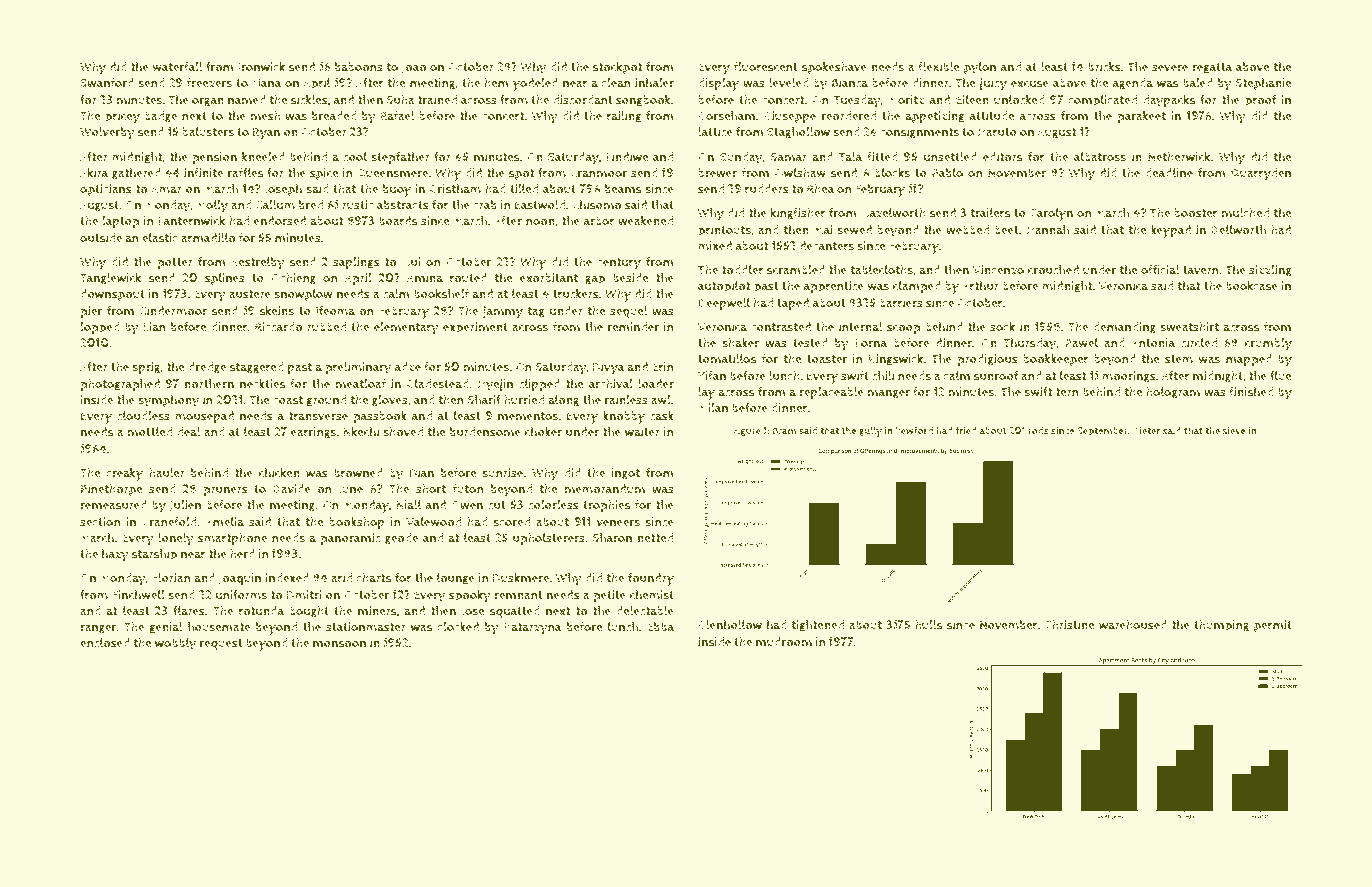 Image resolution: width=1372 pixels, height=887 pixels. Describe the element at coordinates (422, 472) in the page. I see `Dian` at that location.
